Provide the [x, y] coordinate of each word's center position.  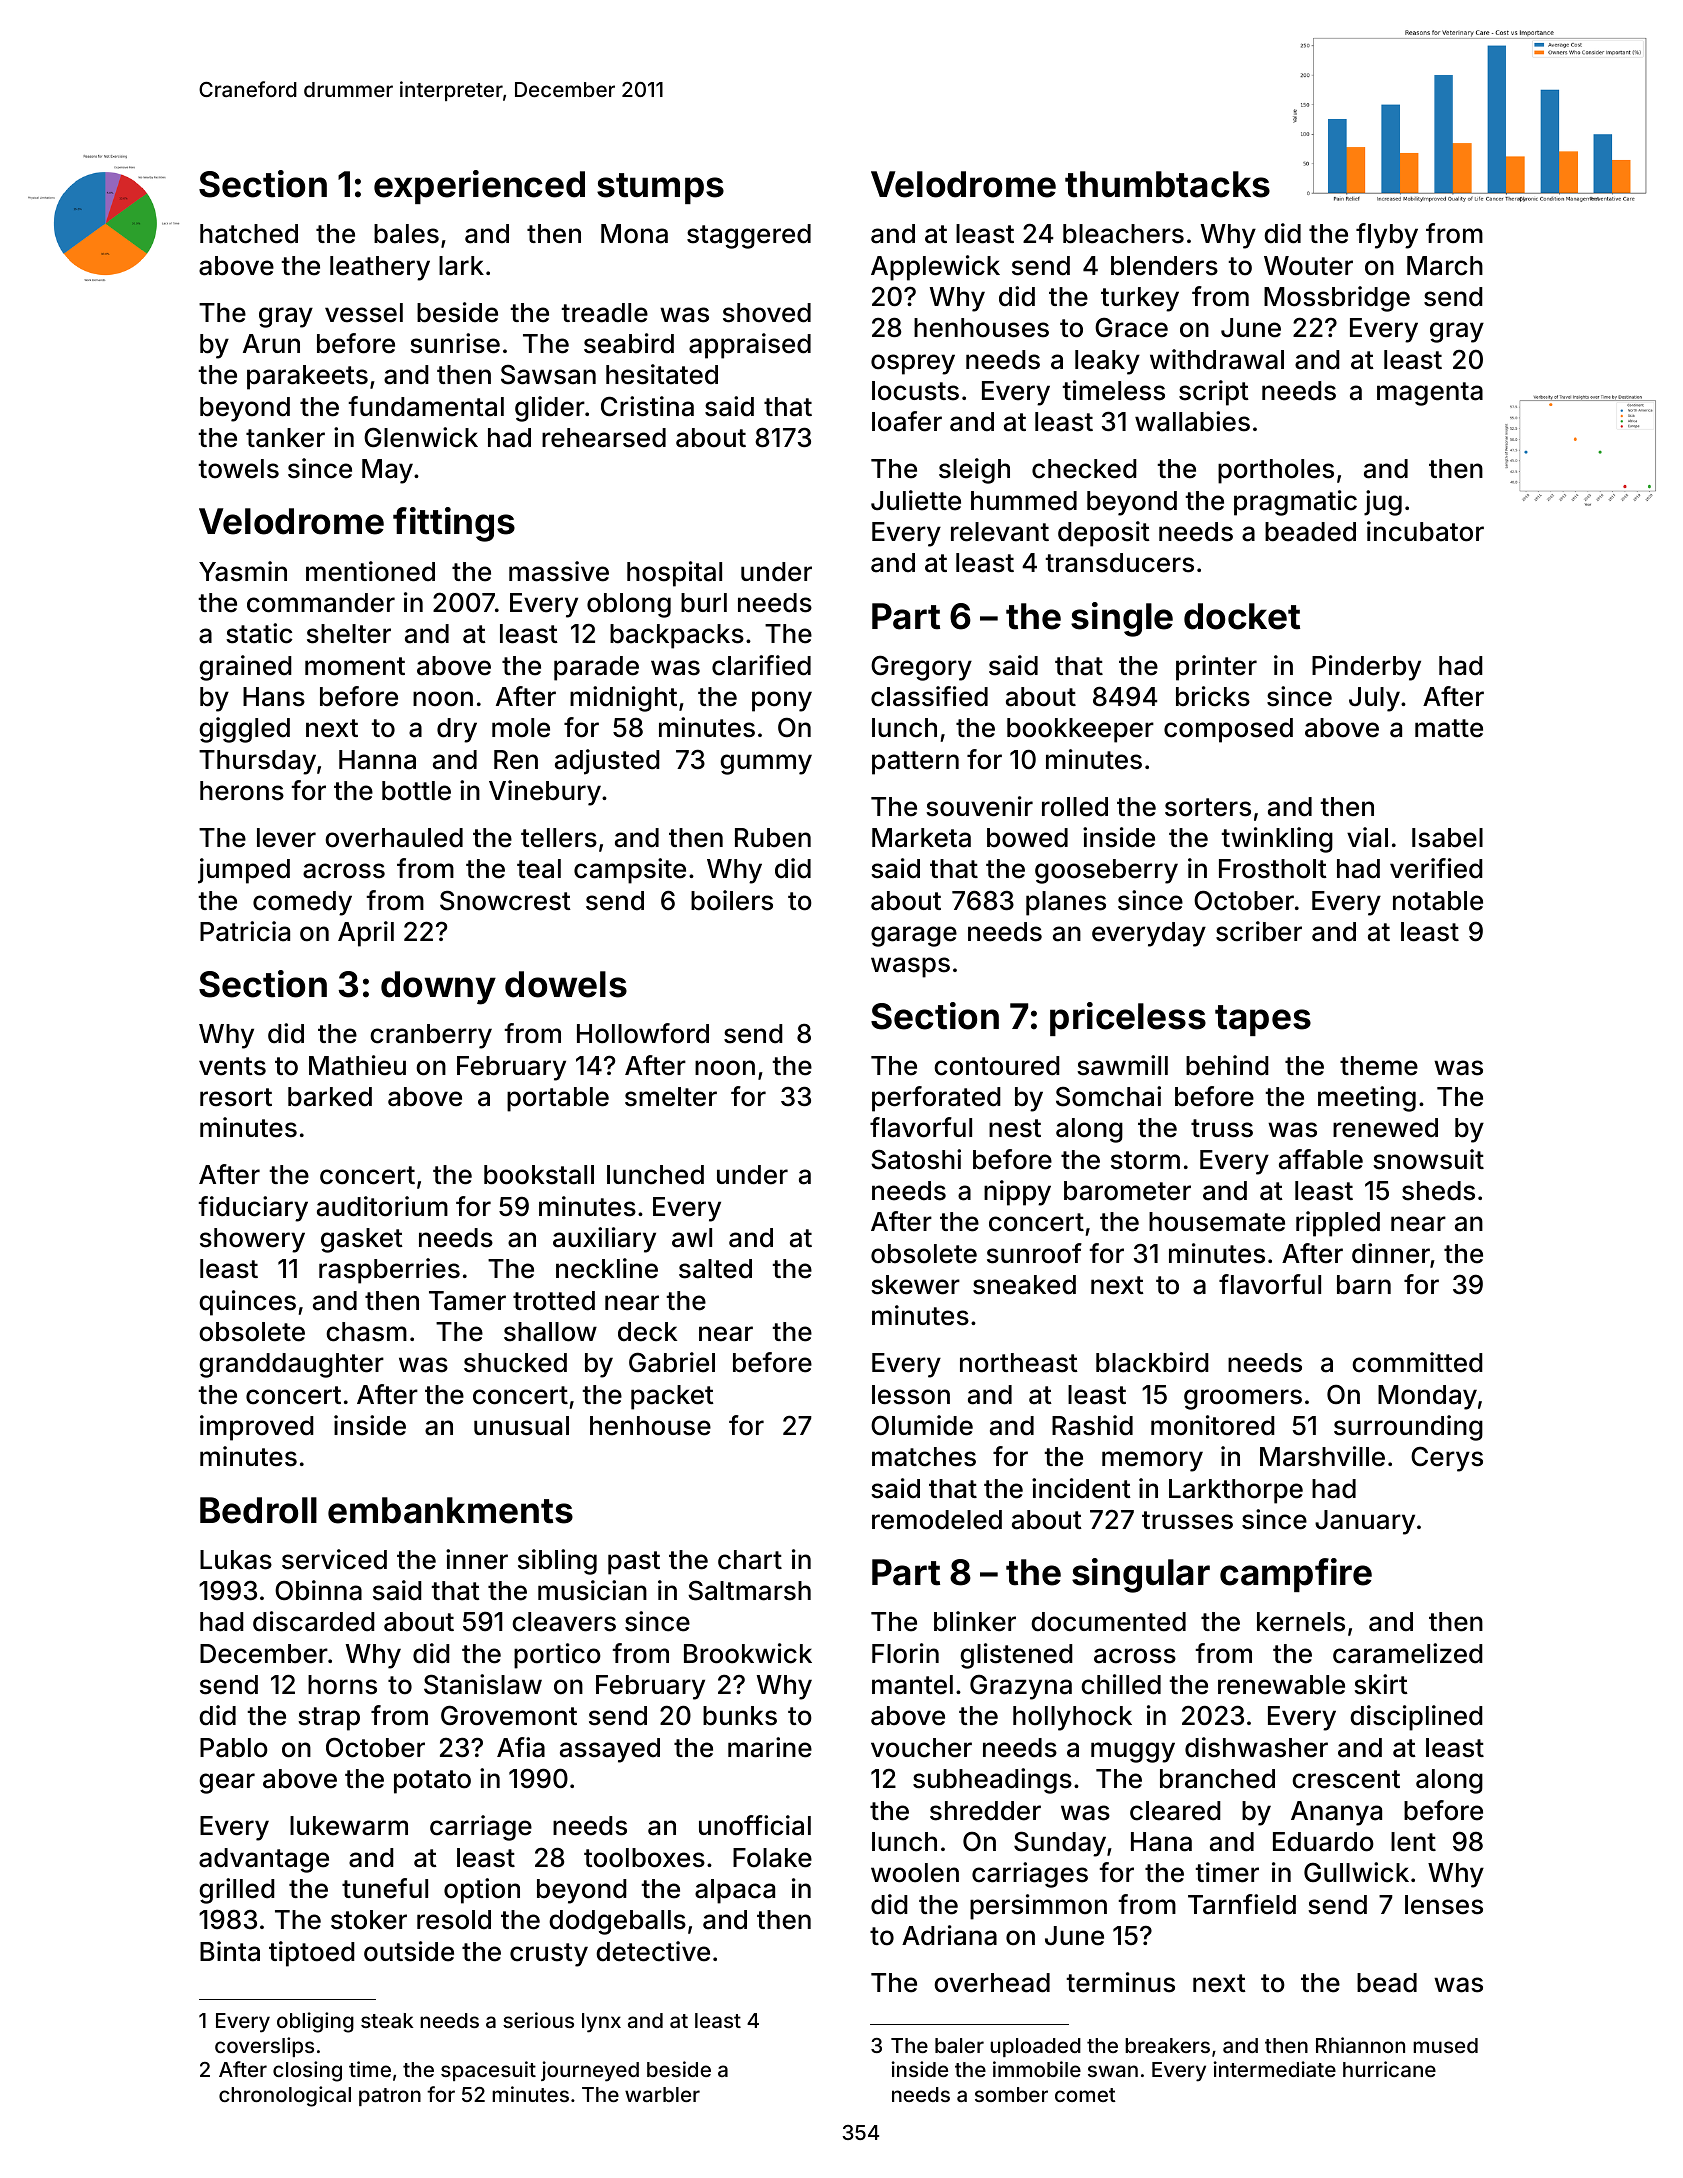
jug [1383, 503]
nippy [1017, 1193]
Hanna [377, 760]
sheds [1438, 1191]
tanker [285, 438]
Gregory [921, 668]
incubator [1425, 531]
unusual [521, 1426]
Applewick [935, 268]
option [482, 1891]
